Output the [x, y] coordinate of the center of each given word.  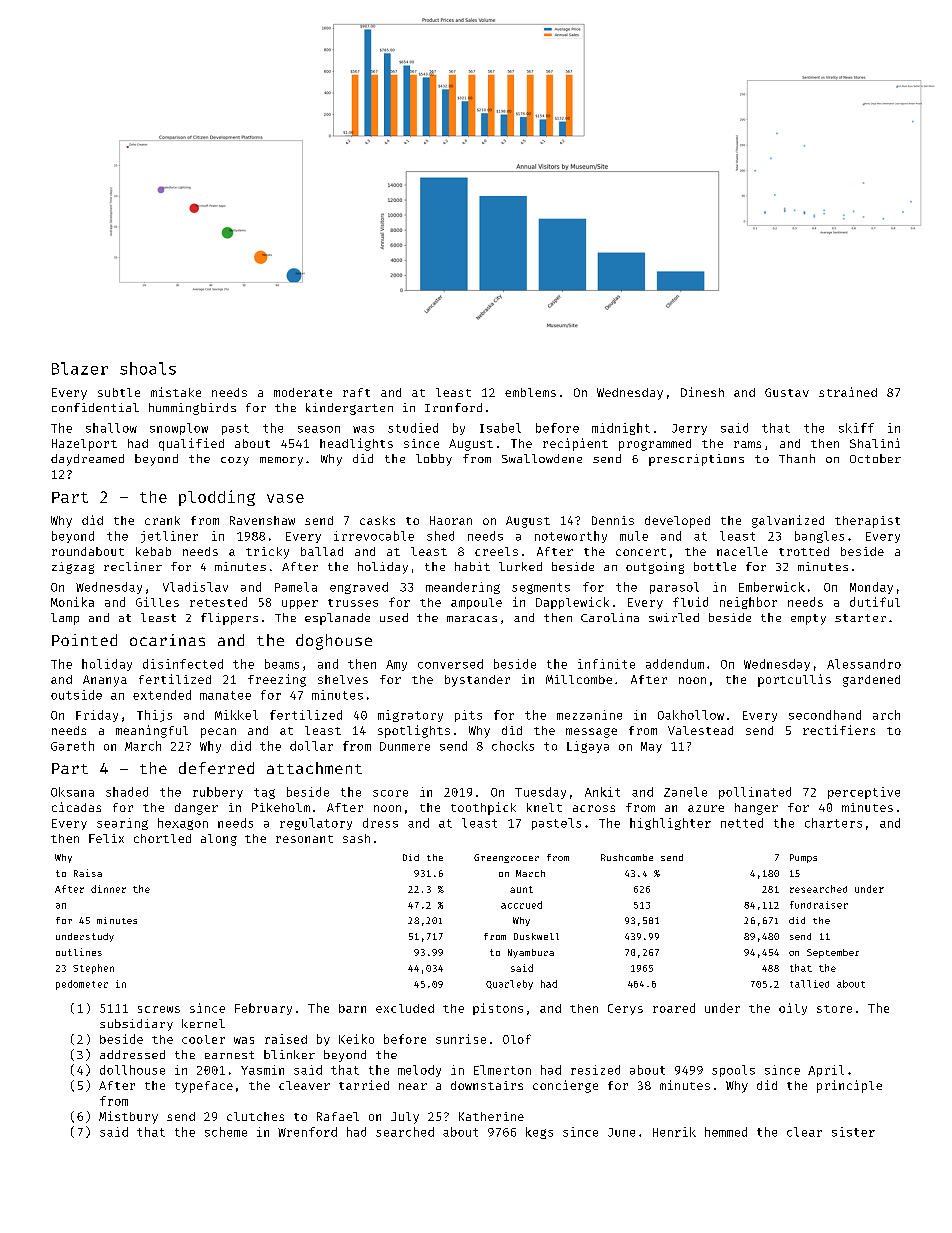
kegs [539, 1133]
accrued [521, 905]
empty [808, 619]
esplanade [337, 619]
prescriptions [696, 460]
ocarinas [167, 640]
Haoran [451, 520]
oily [793, 1009]
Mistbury [128, 1117]
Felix [106, 838]
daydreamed [87, 460]
